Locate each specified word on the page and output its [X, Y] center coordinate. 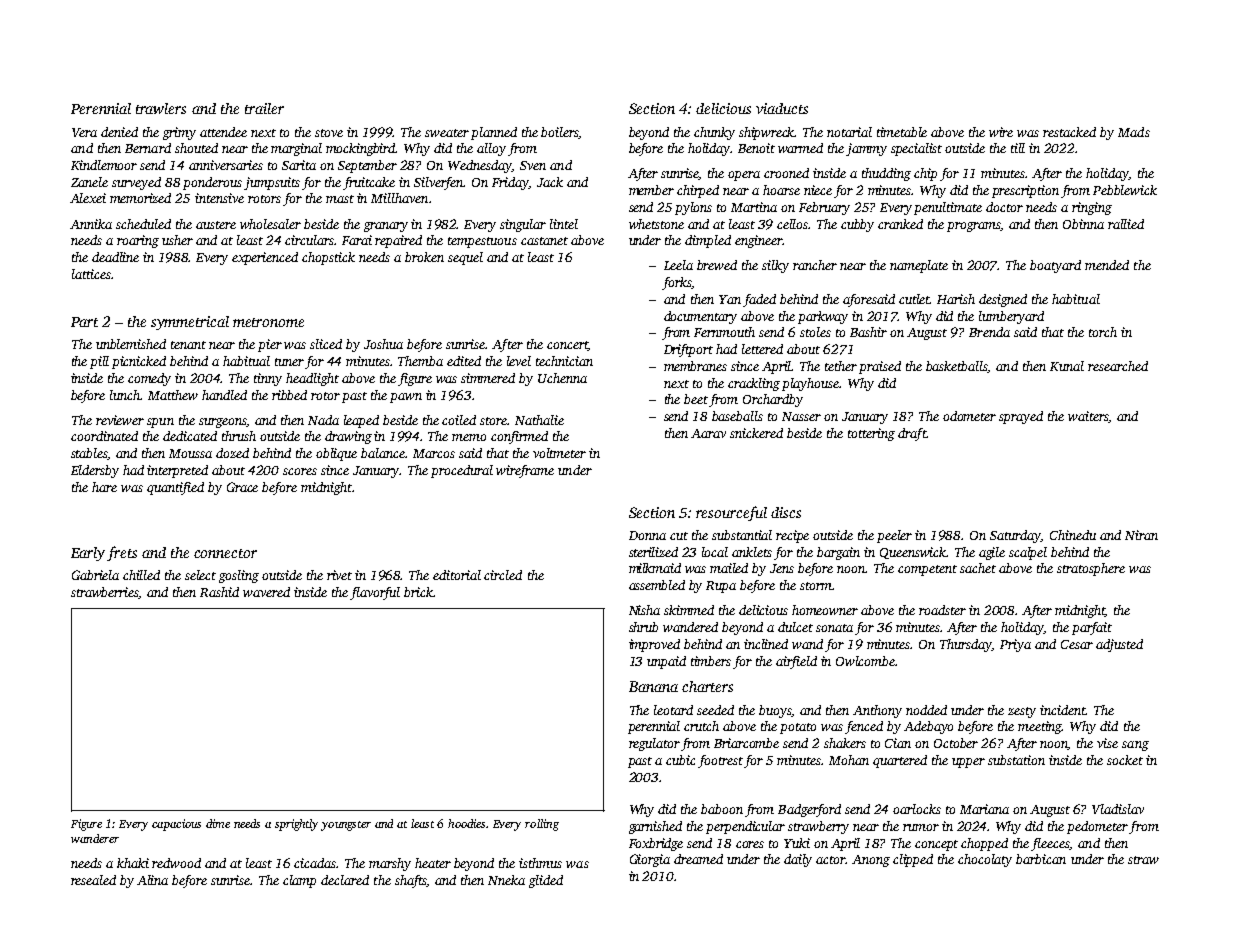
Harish [956, 299]
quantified [175, 488]
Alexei [88, 198]
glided [546, 881]
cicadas [315, 863]
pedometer [1097, 827]
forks [677, 283]
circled [503, 575]
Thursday [966, 645]
